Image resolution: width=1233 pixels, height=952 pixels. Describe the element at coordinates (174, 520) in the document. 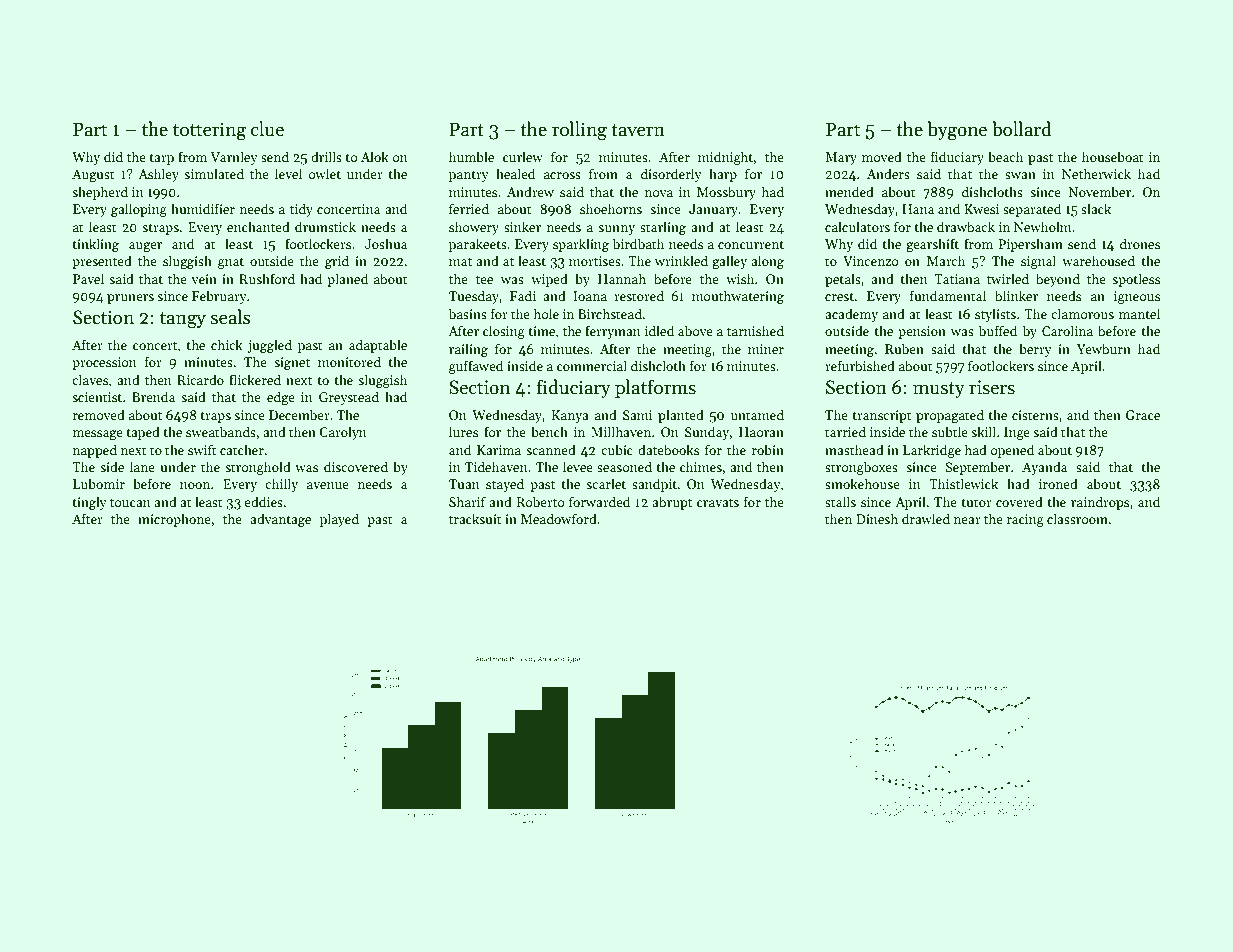

I see `microphone` at that location.
